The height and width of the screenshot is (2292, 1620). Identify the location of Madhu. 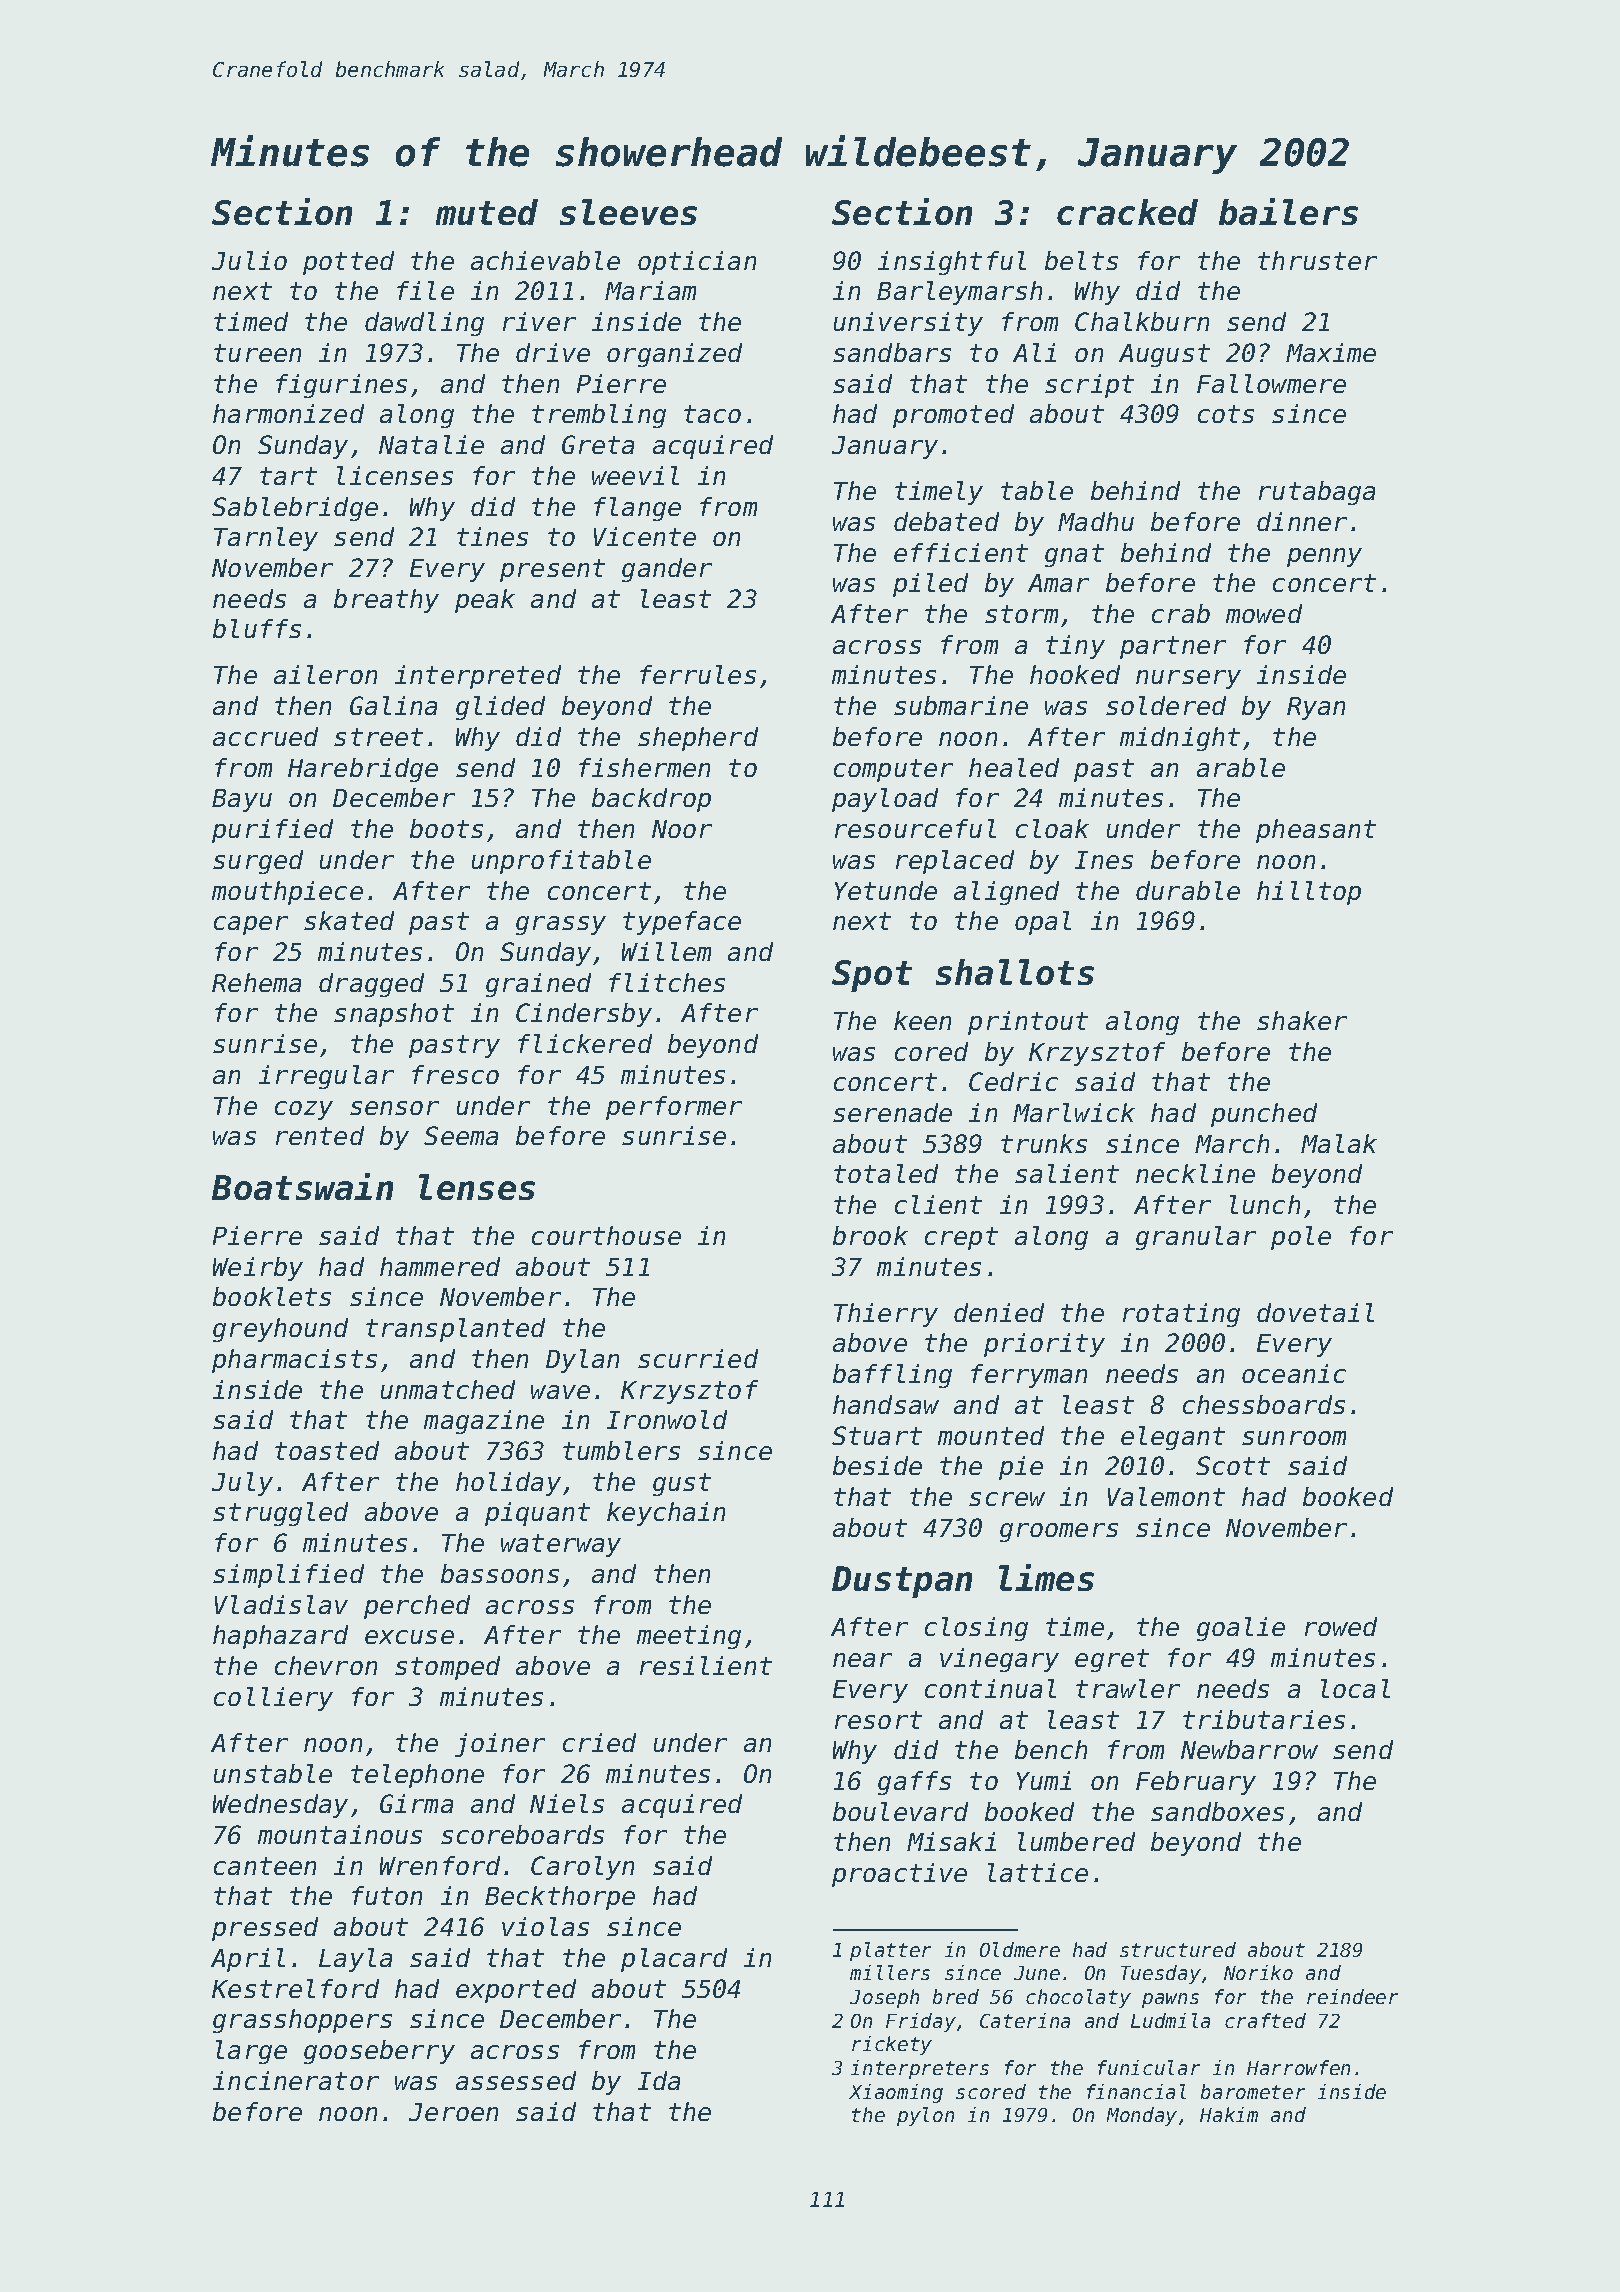
(1096, 521).
